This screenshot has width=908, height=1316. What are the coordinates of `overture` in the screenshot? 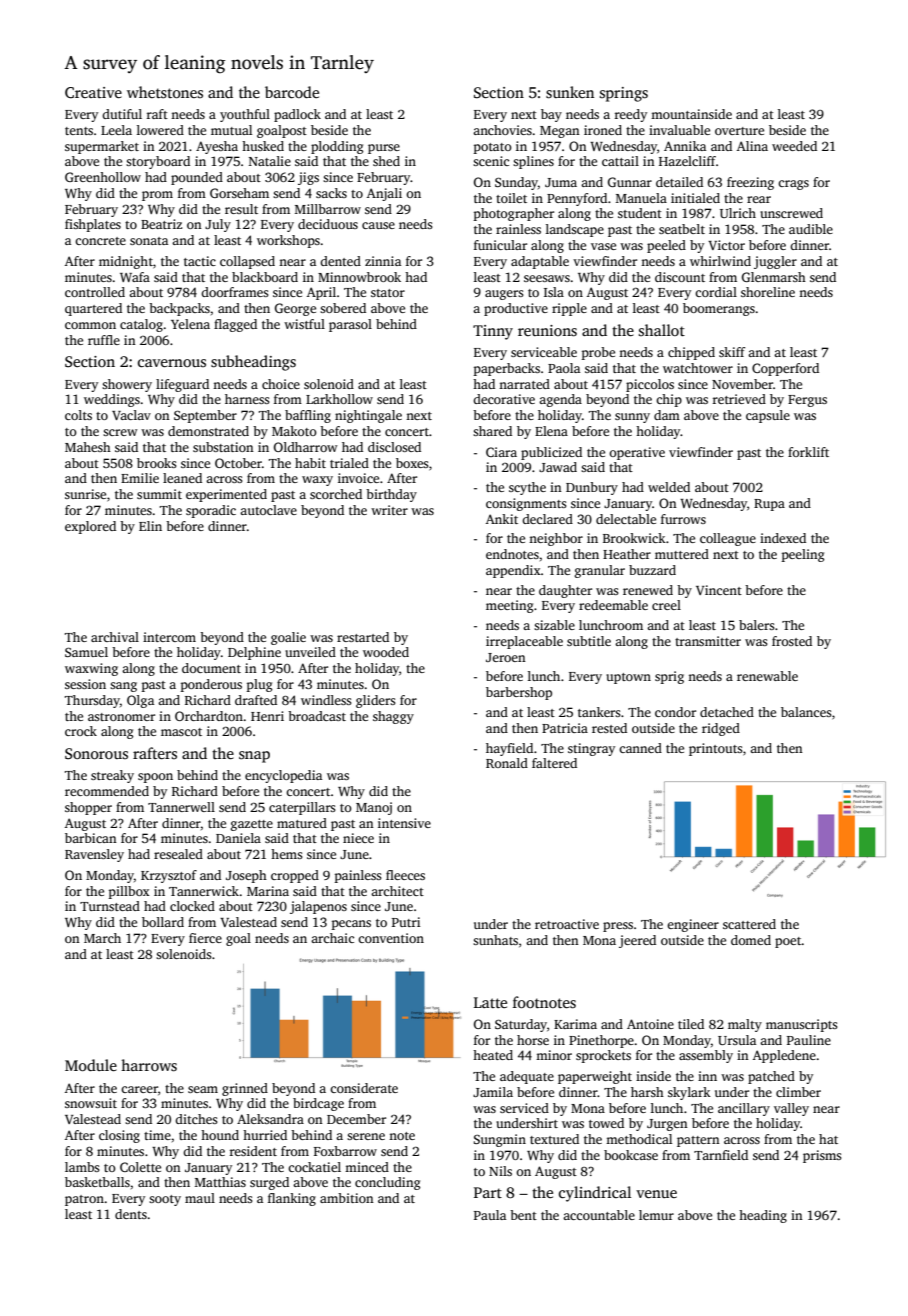 It's located at (739, 131).
